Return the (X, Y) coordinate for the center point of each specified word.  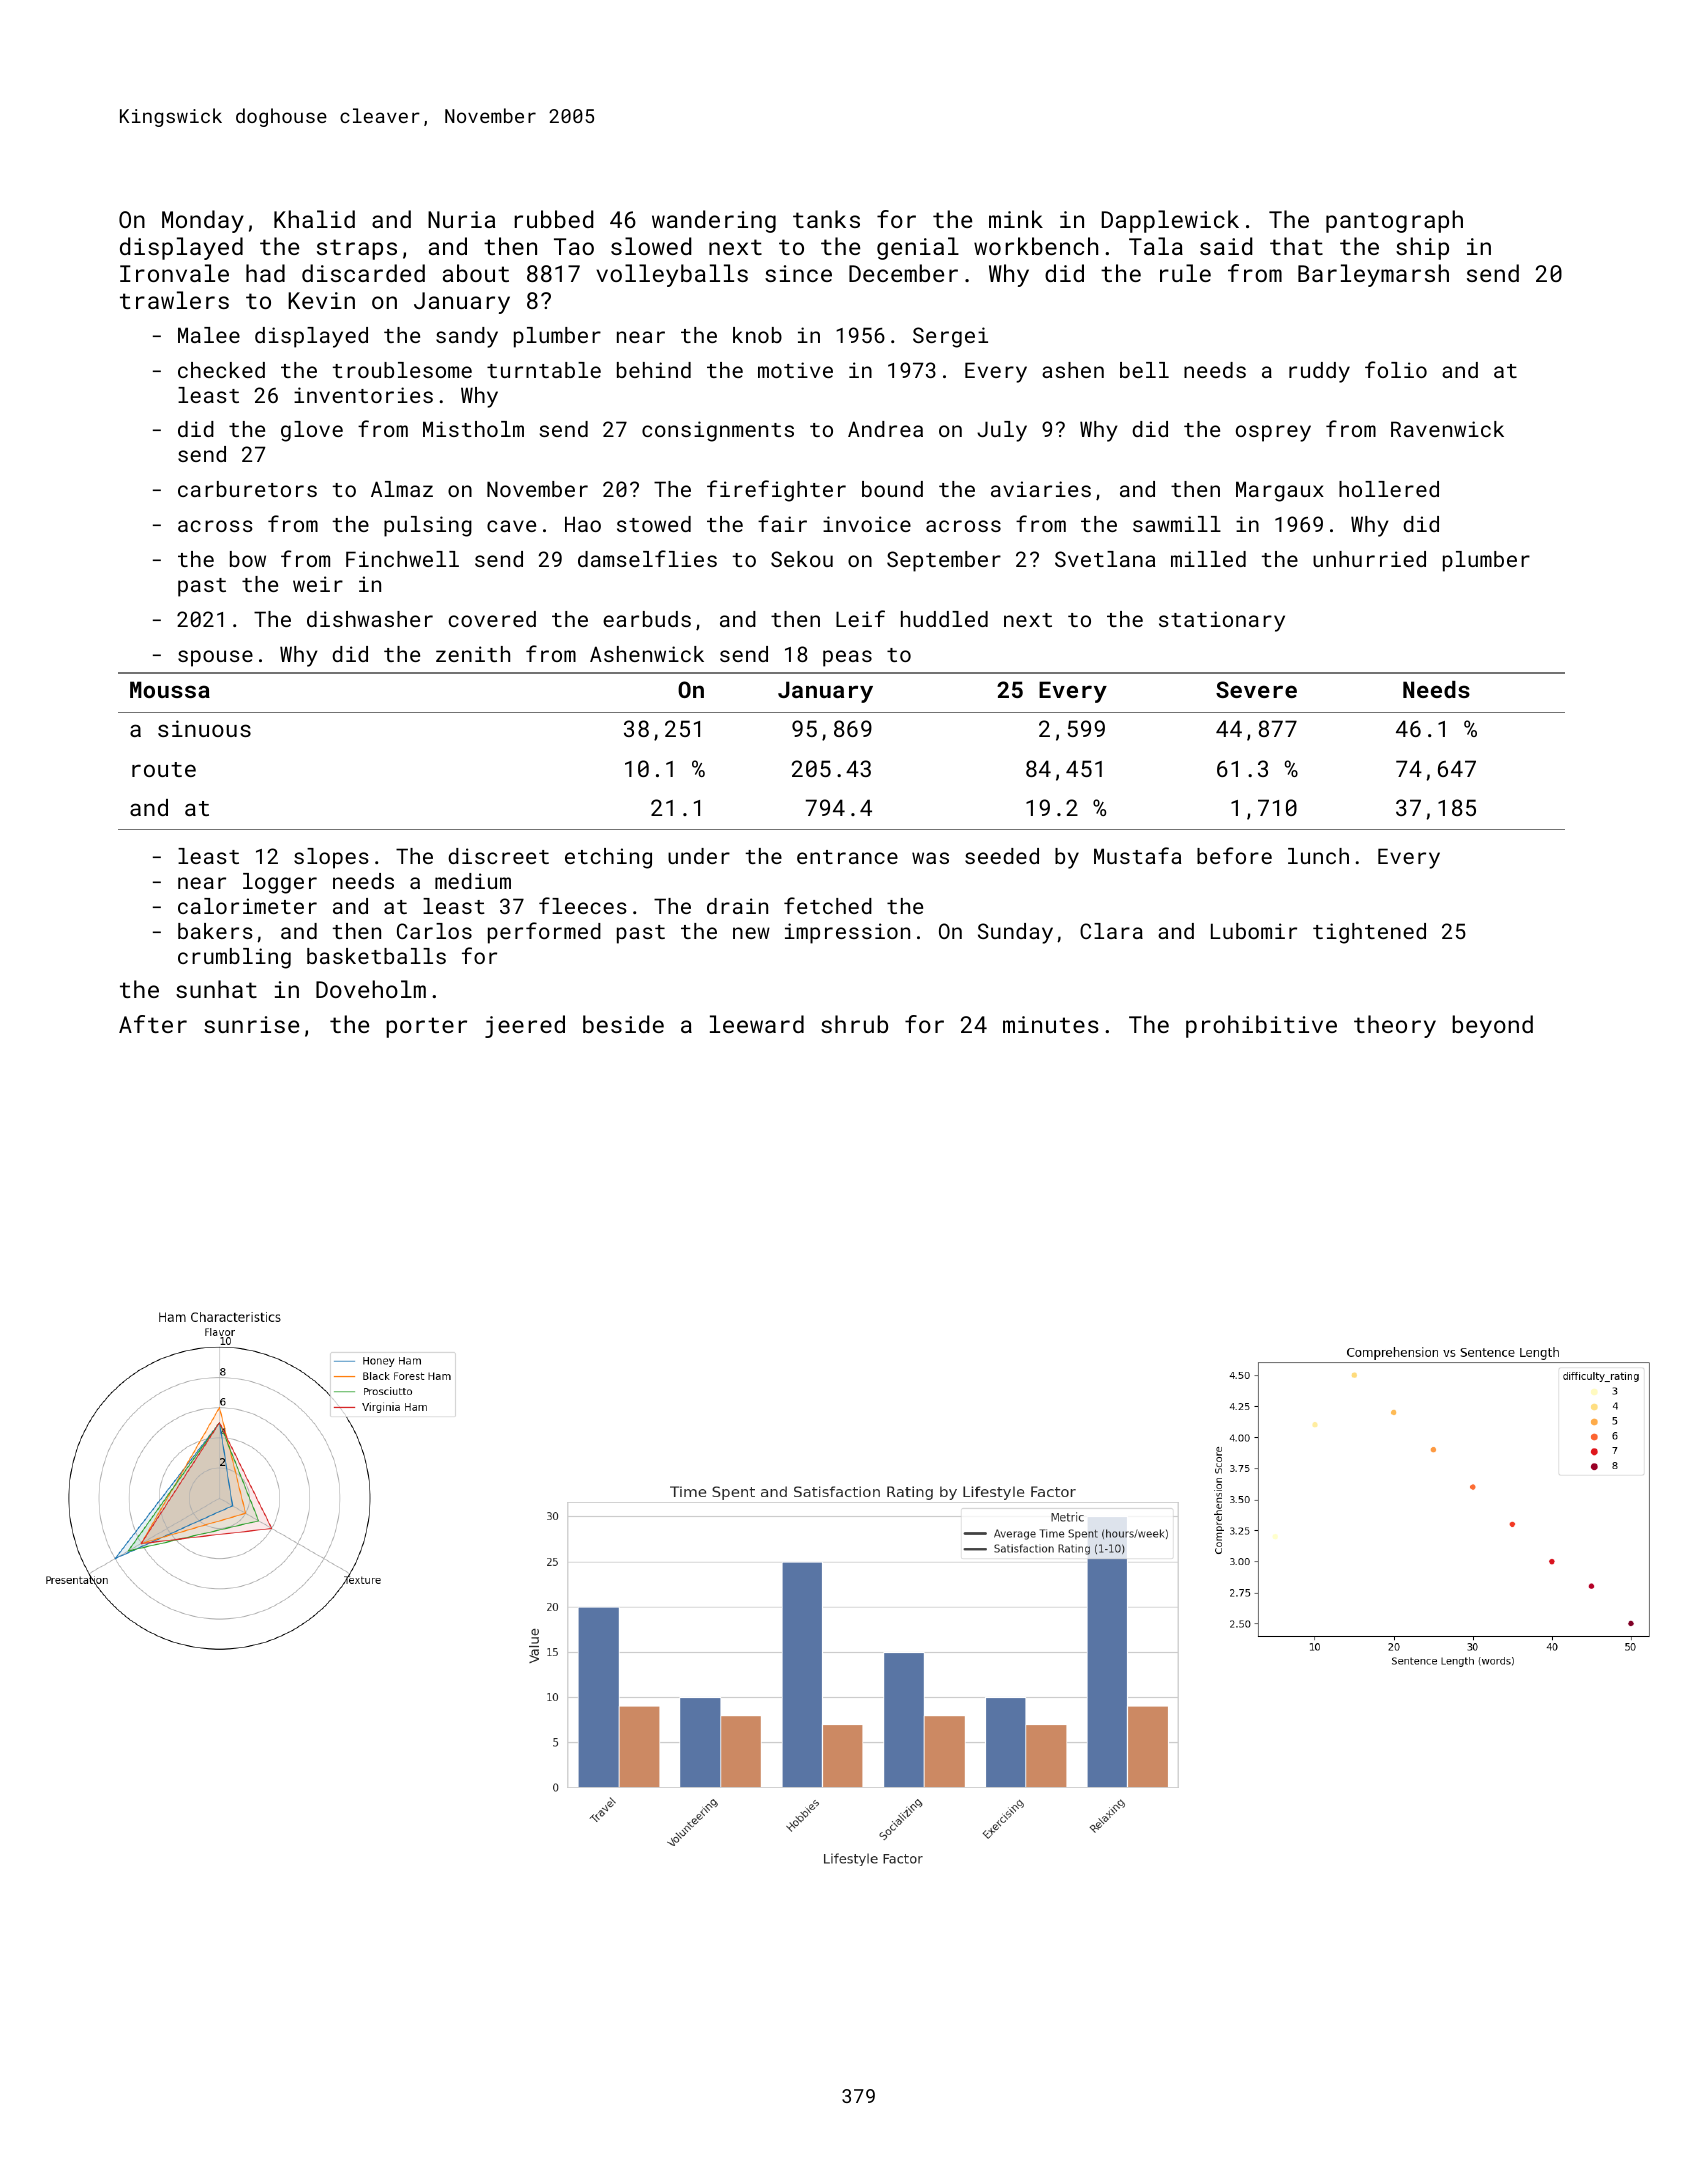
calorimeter (247, 906)
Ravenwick (1447, 429)
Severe (1256, 689)
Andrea (885, 429)
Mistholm (473, 429)
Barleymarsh (1373, 275)
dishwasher (370, 619)
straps (357, 249)
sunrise (251, 1024)
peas (847, 658)
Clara (1111, 931)
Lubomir (1254, 931)
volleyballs (672, 275)
